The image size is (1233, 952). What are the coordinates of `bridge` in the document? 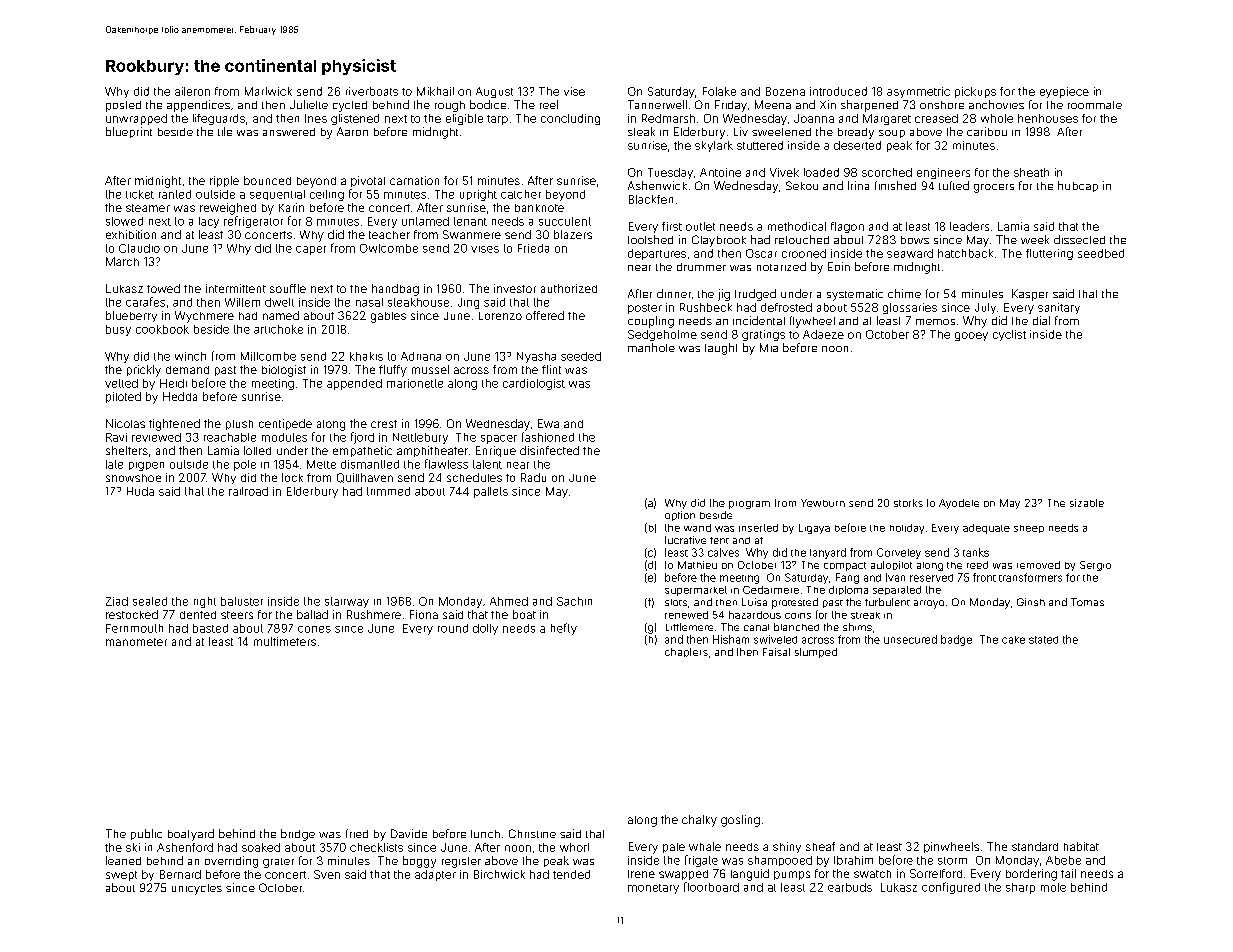 It's located at (298, 835).
